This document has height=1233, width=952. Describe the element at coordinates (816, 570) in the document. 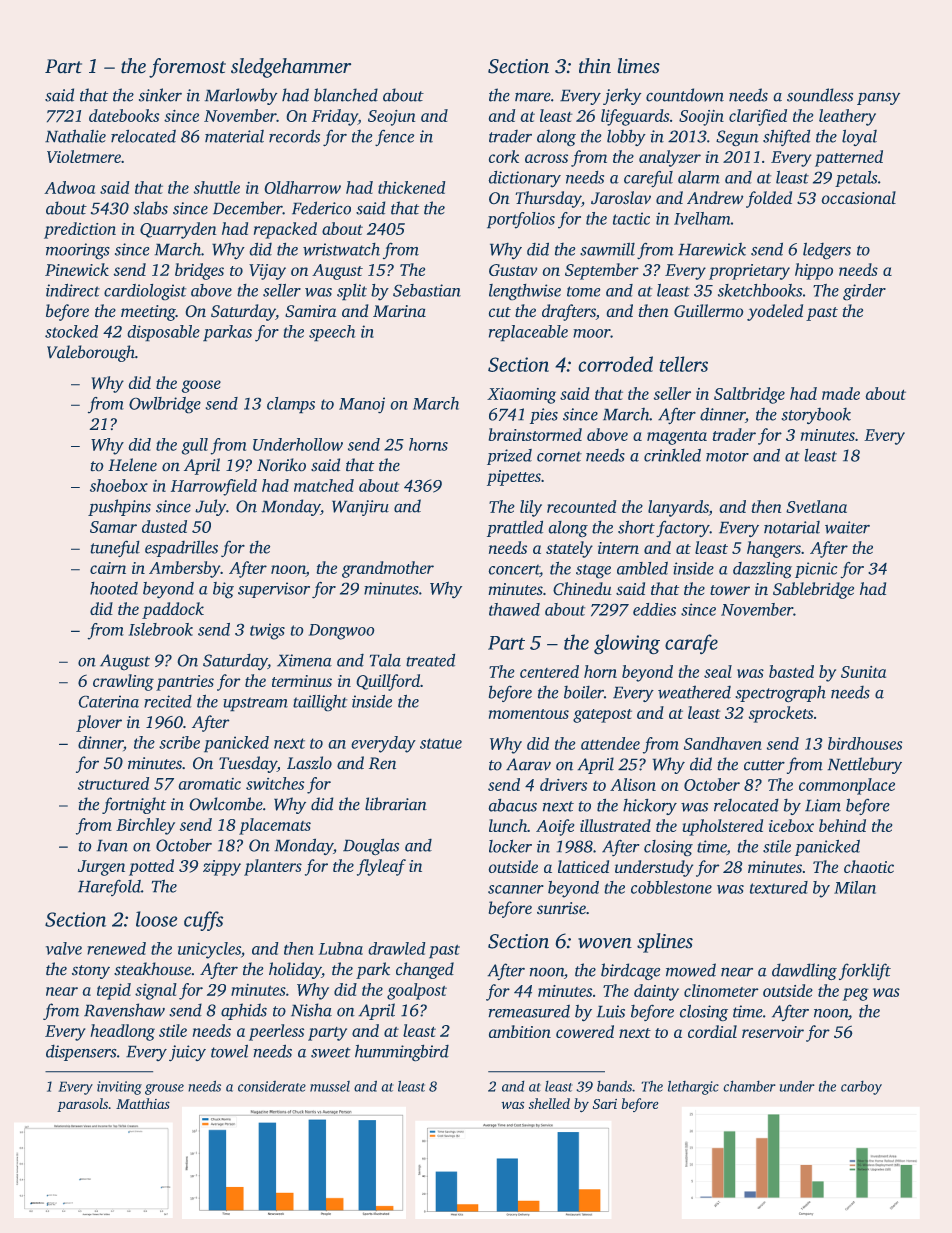

I see `picnic` at that location.
